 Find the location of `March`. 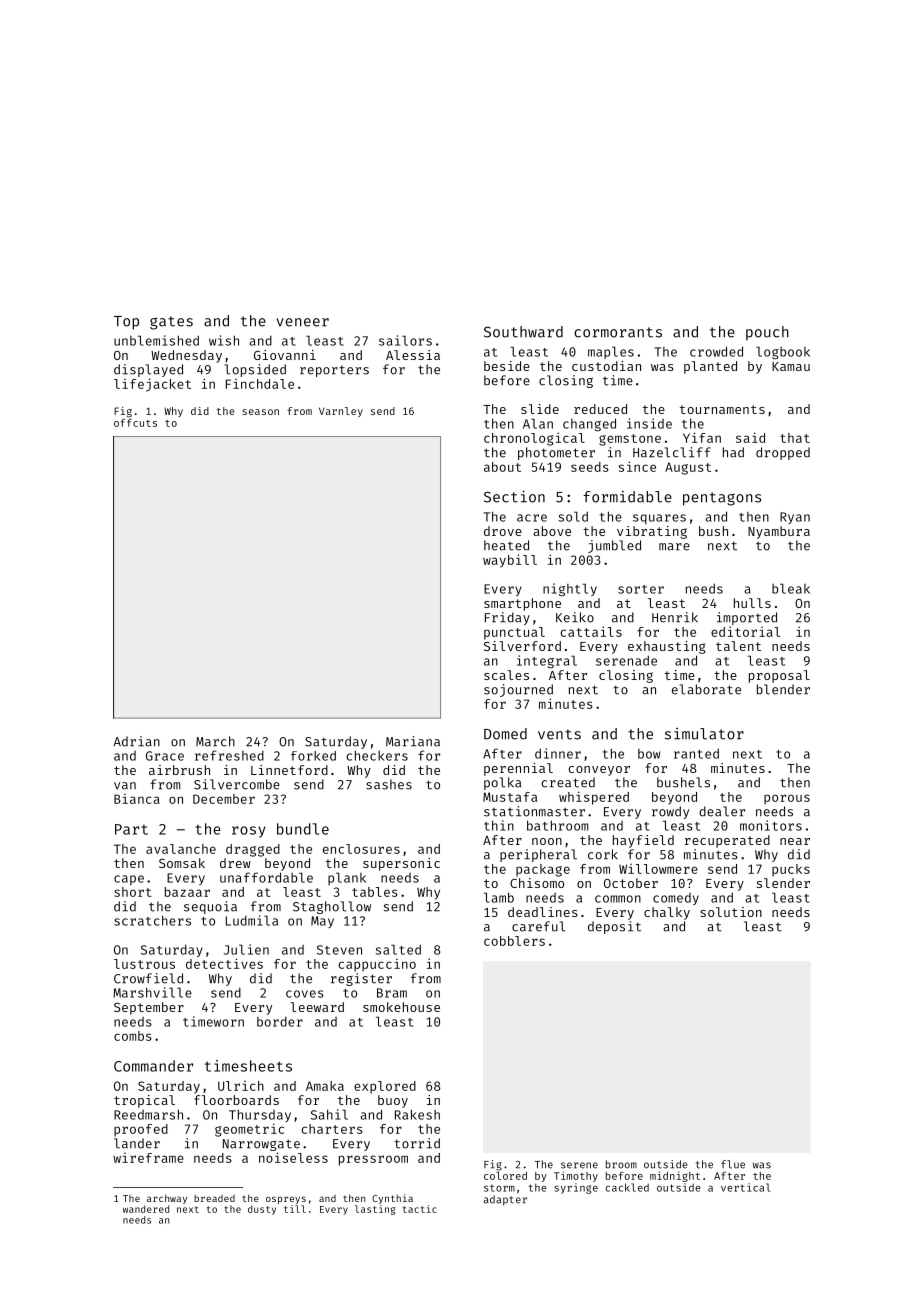

March is located at coordinates (215, 741).
